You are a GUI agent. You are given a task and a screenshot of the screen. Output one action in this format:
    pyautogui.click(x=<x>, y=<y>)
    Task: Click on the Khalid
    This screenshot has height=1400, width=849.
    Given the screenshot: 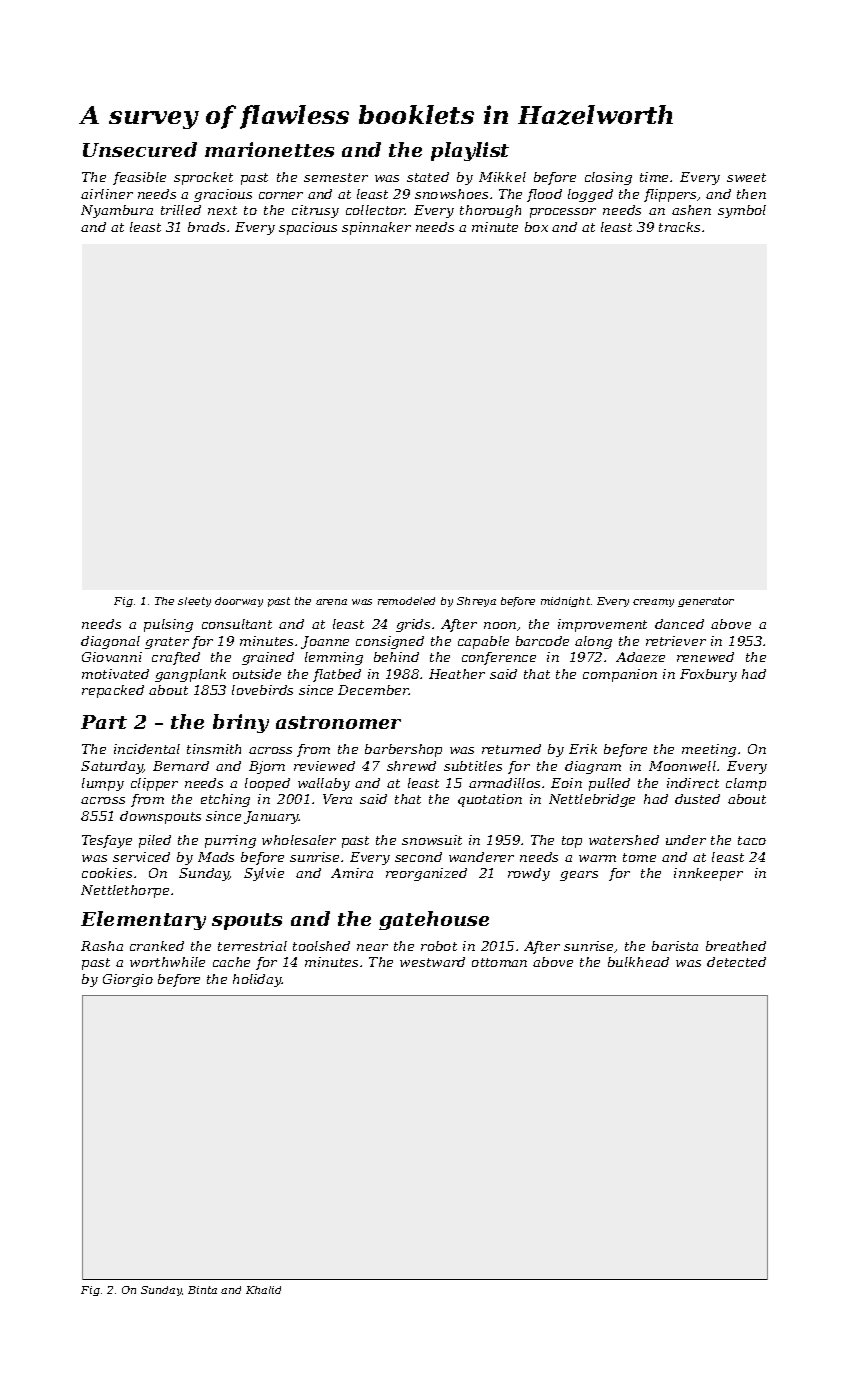 What is the action you would take?
    pyautogui.click(x=263, y=1290)
